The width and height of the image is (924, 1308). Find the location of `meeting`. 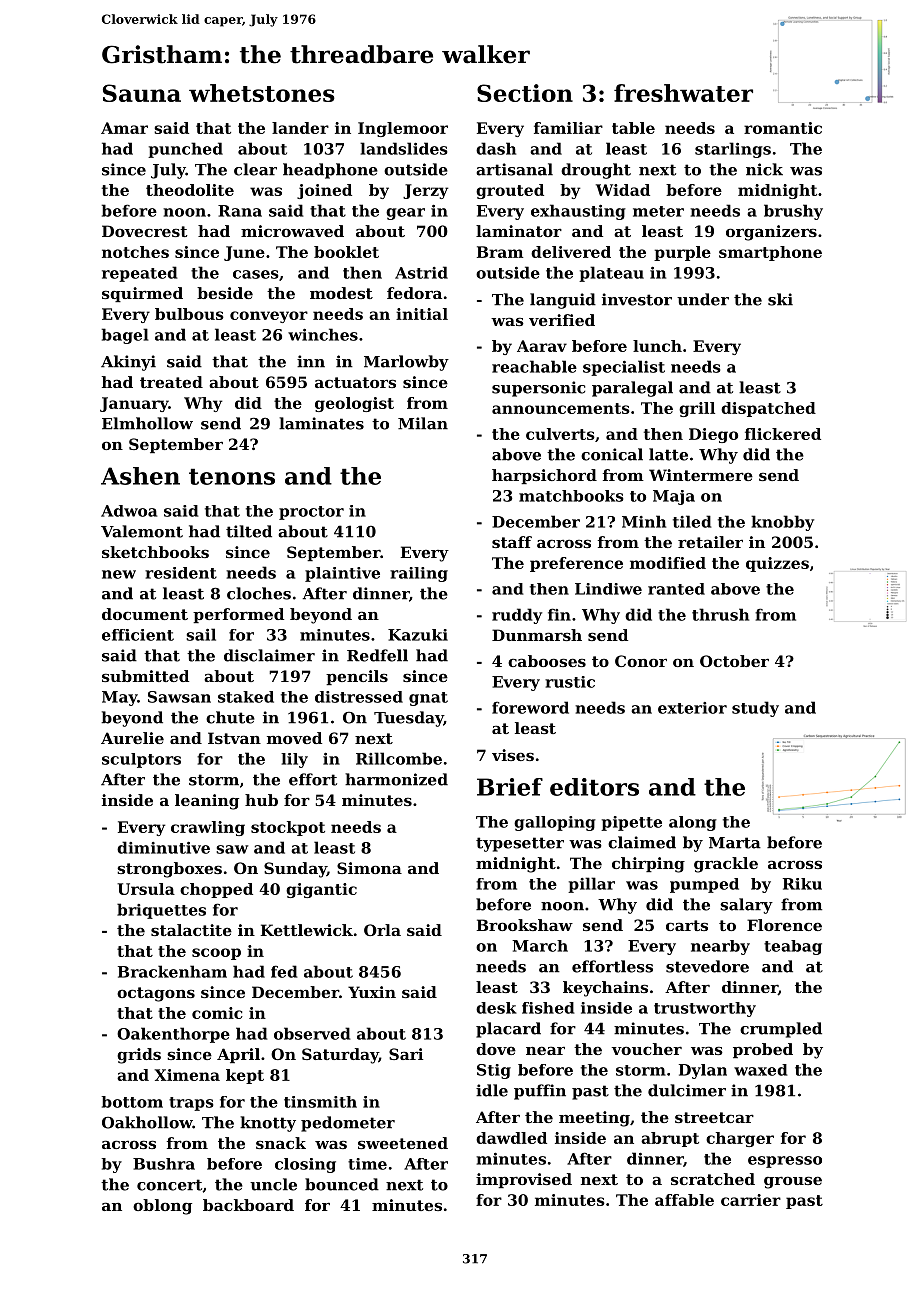

meeting is located at coordinates (594, 1119).
